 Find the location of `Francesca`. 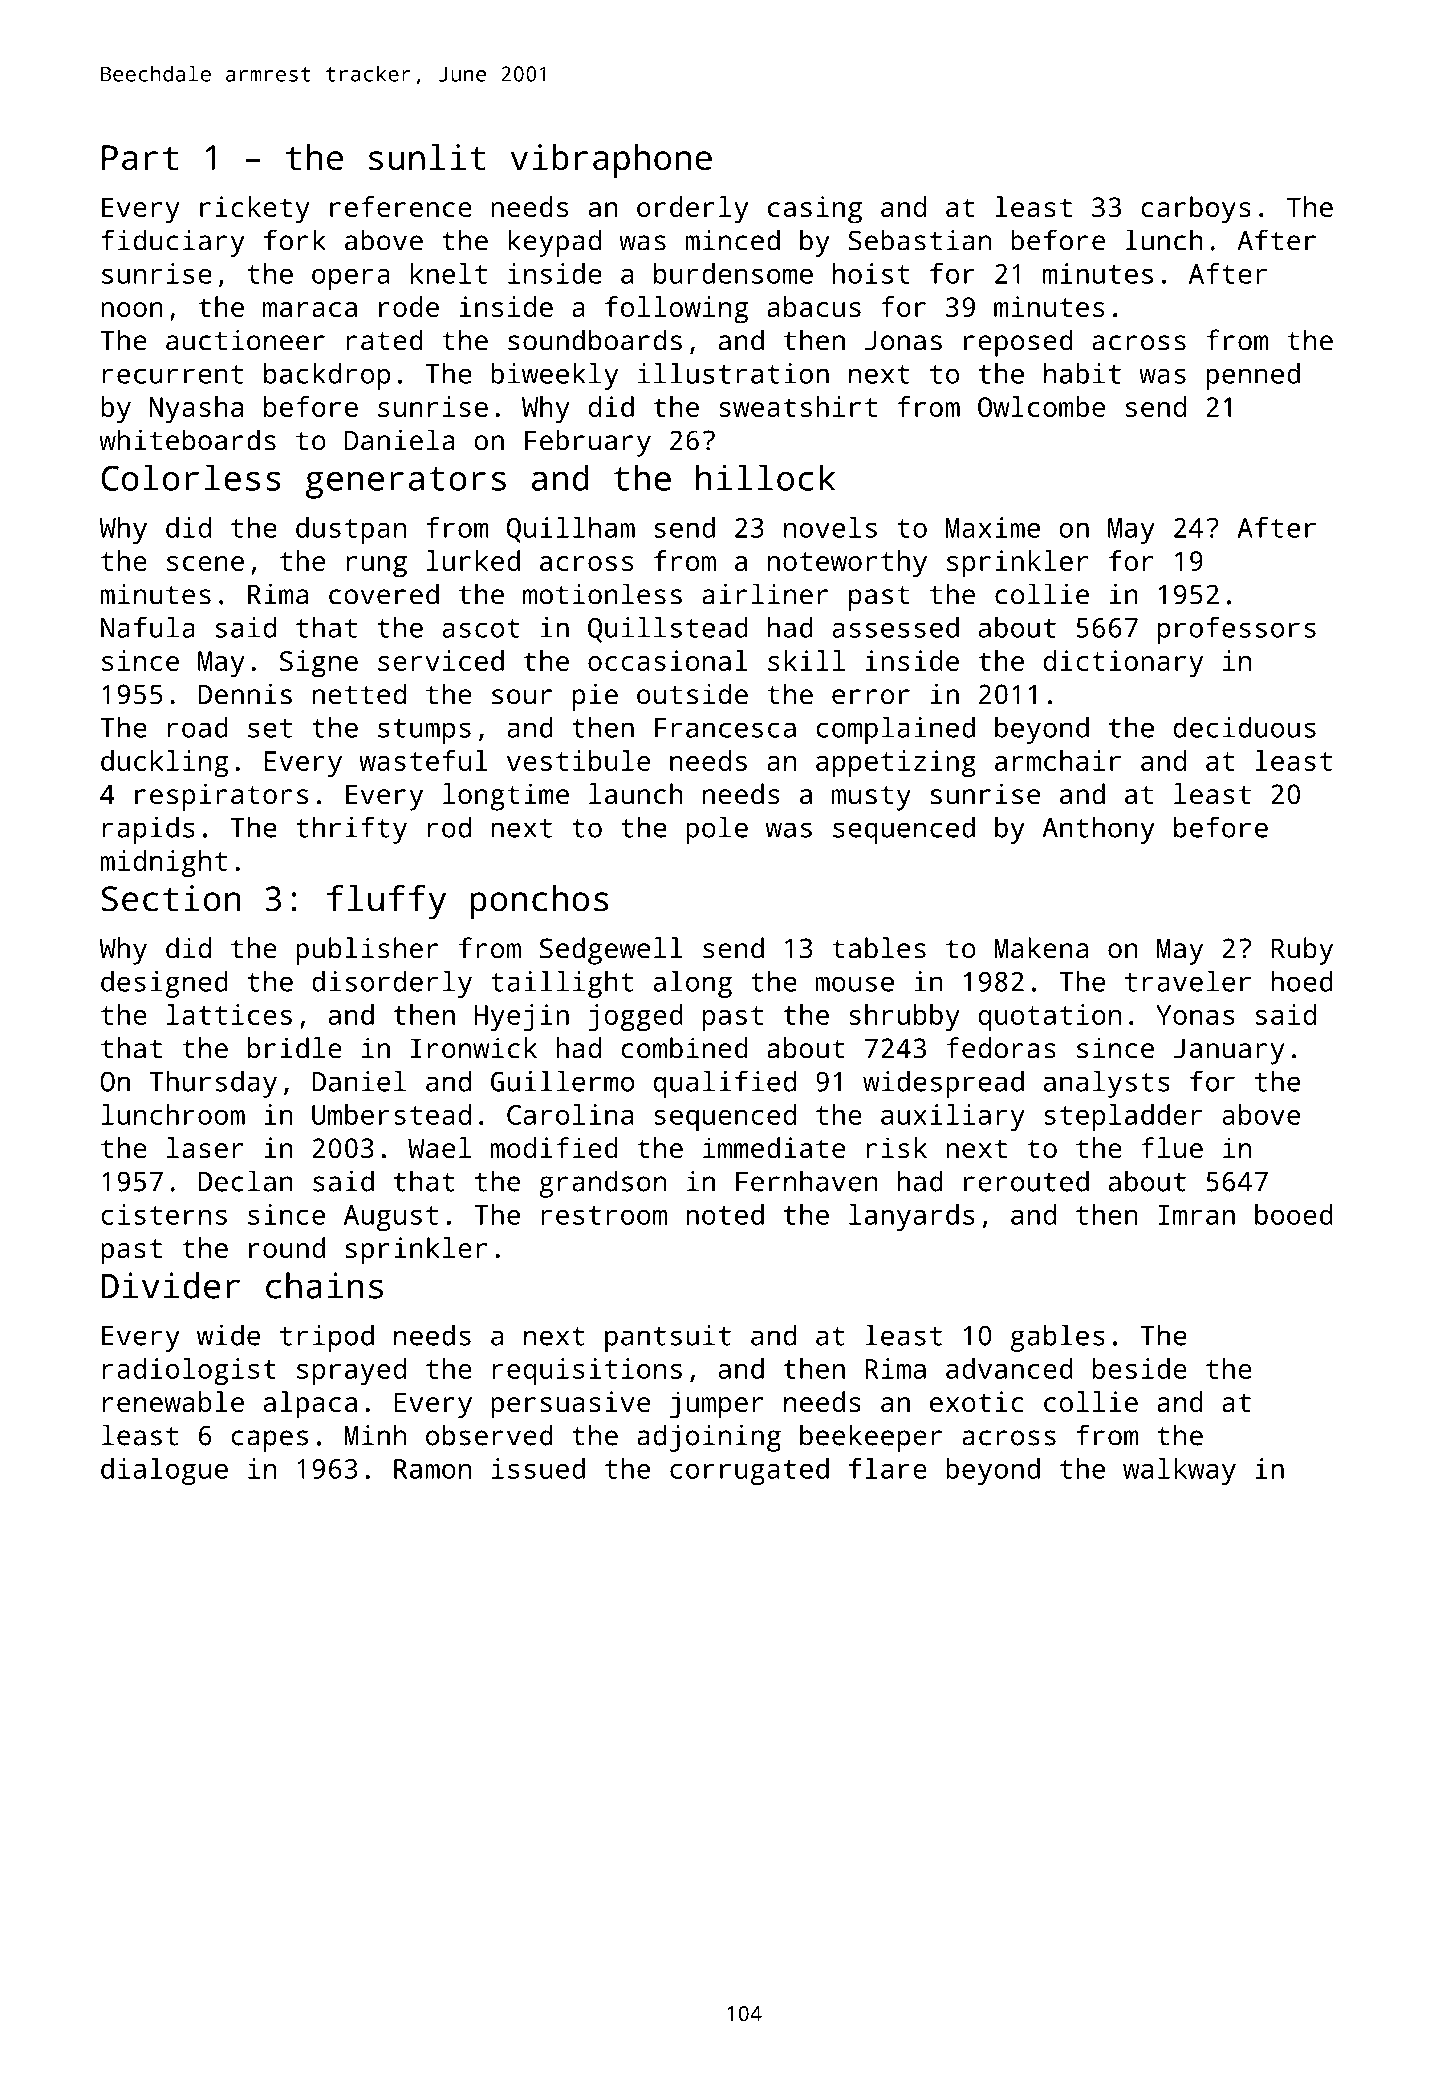

Francesca is located at coordinates (725, 728).
